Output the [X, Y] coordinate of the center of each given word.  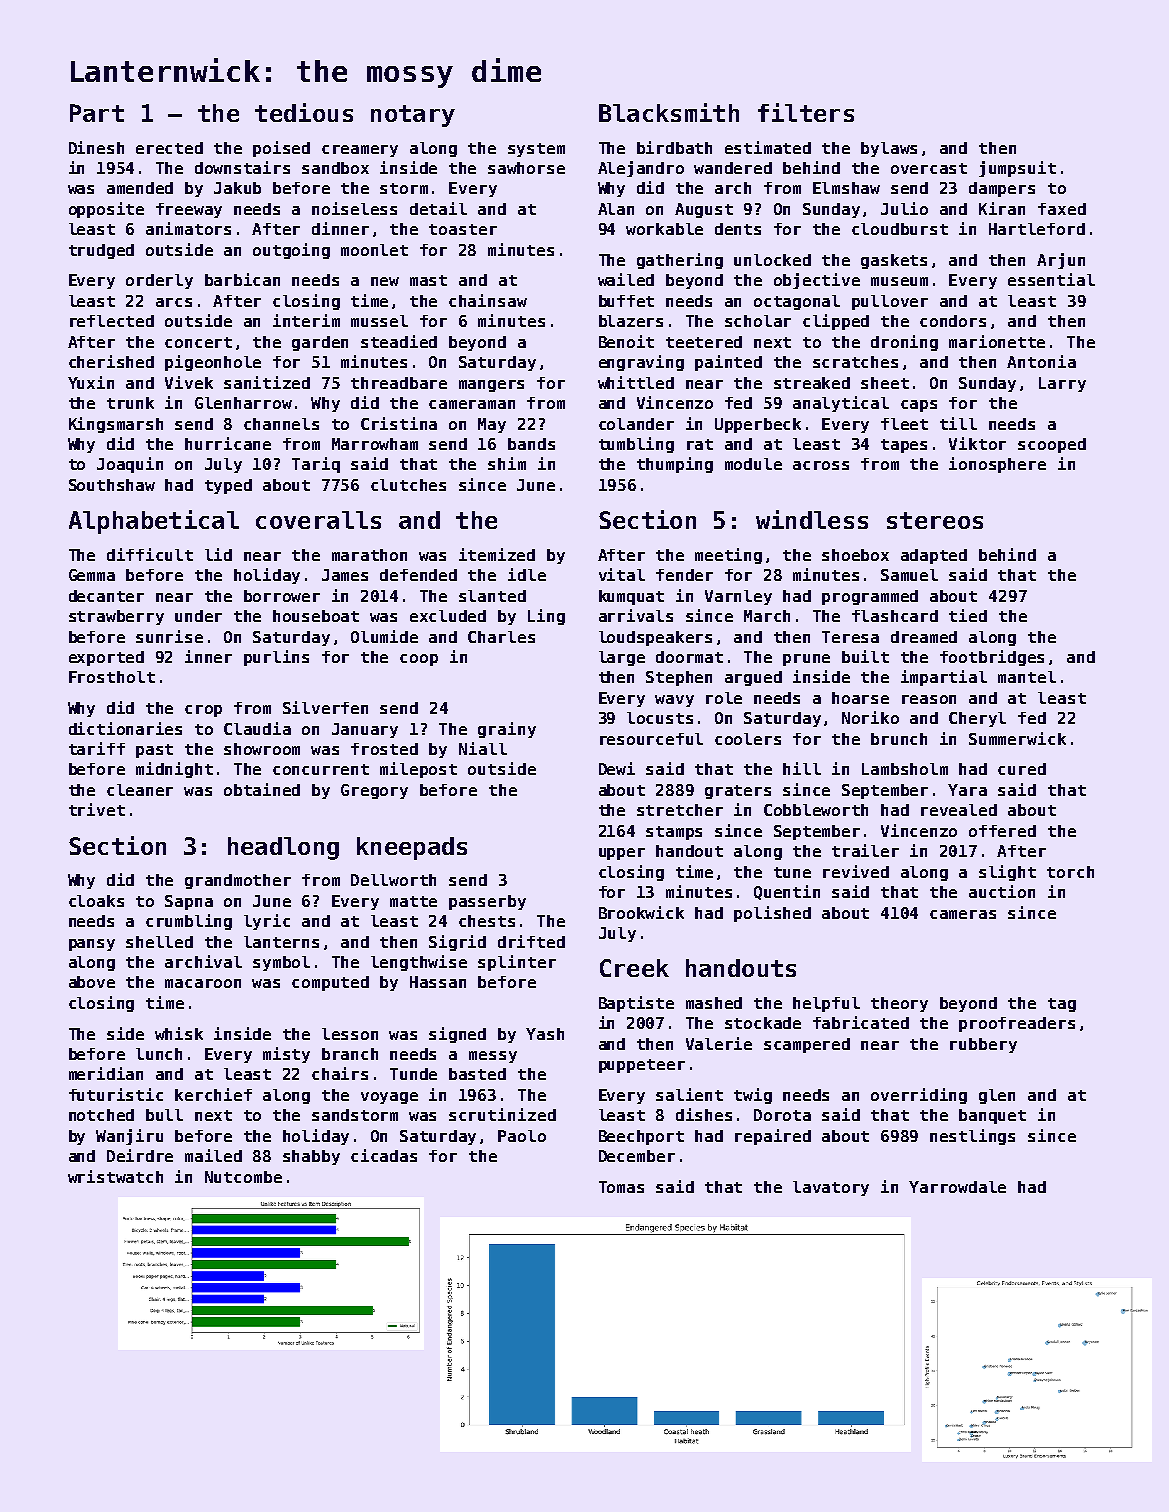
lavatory [831, 1188]
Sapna [189, 902]
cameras [963, 914]
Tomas [621, 1187]
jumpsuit [1017, 169]
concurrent [321, 769]
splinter [517, 963]
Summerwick [1017, 738]
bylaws [889, 149]
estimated [768, 147]
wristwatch [115, 1176]
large [622, 658]
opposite [106, 210]
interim [306, 320]
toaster [463, 229]
